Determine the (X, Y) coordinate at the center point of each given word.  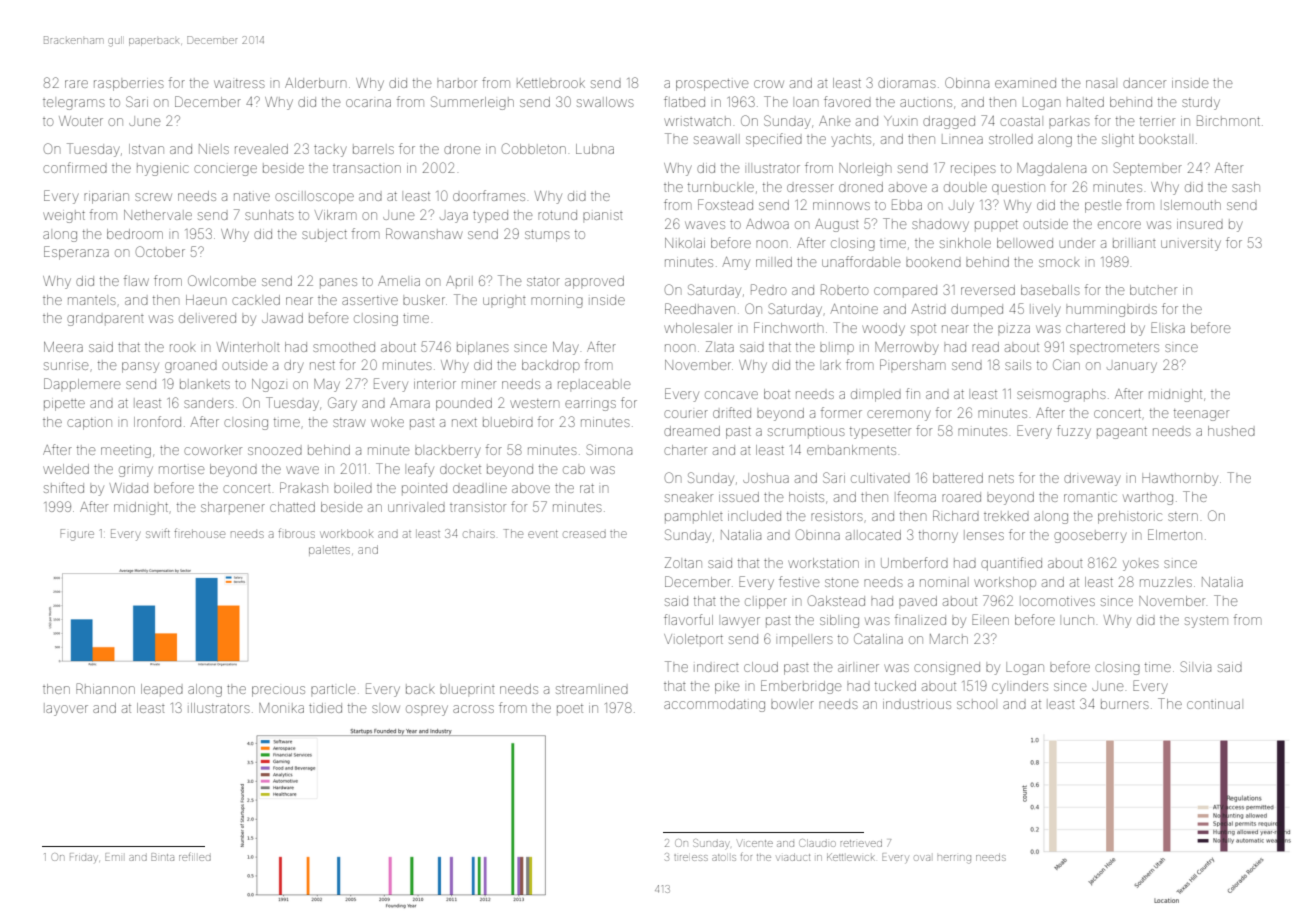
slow (386, 709)
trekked (1006, 516)
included (754, 516)
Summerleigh (472, 103)
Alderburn (315, 83)
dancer (1144, 83)
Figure (77, 535)
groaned (191, 367)
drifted (732, 412)
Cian (1066, 364)
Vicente (755, 843)
